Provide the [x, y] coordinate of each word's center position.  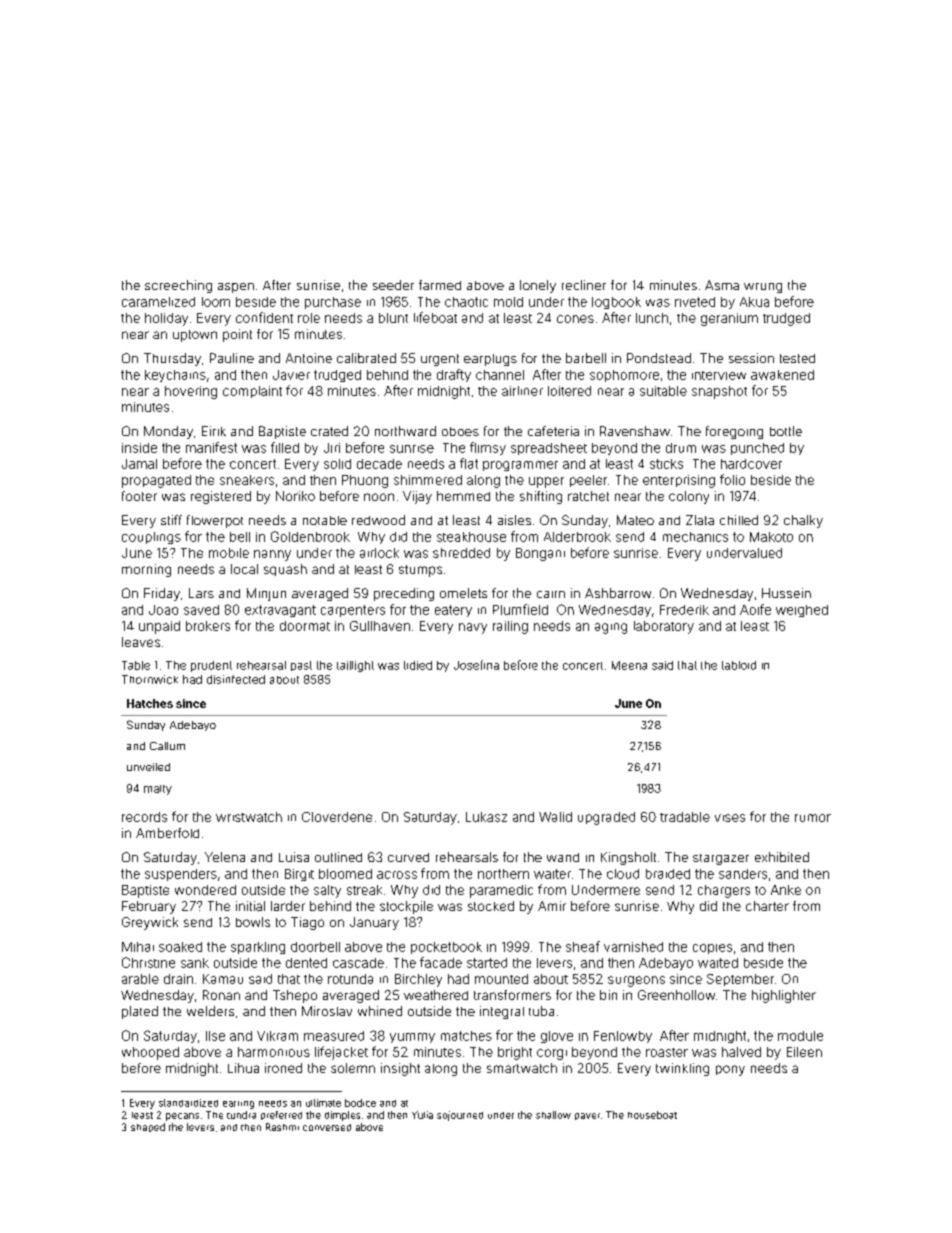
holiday [166, 319]
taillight [355, 666]
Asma [722, 285]
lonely [538, 286]
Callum [167, 746]
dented [306, 963]
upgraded [606, 818]
